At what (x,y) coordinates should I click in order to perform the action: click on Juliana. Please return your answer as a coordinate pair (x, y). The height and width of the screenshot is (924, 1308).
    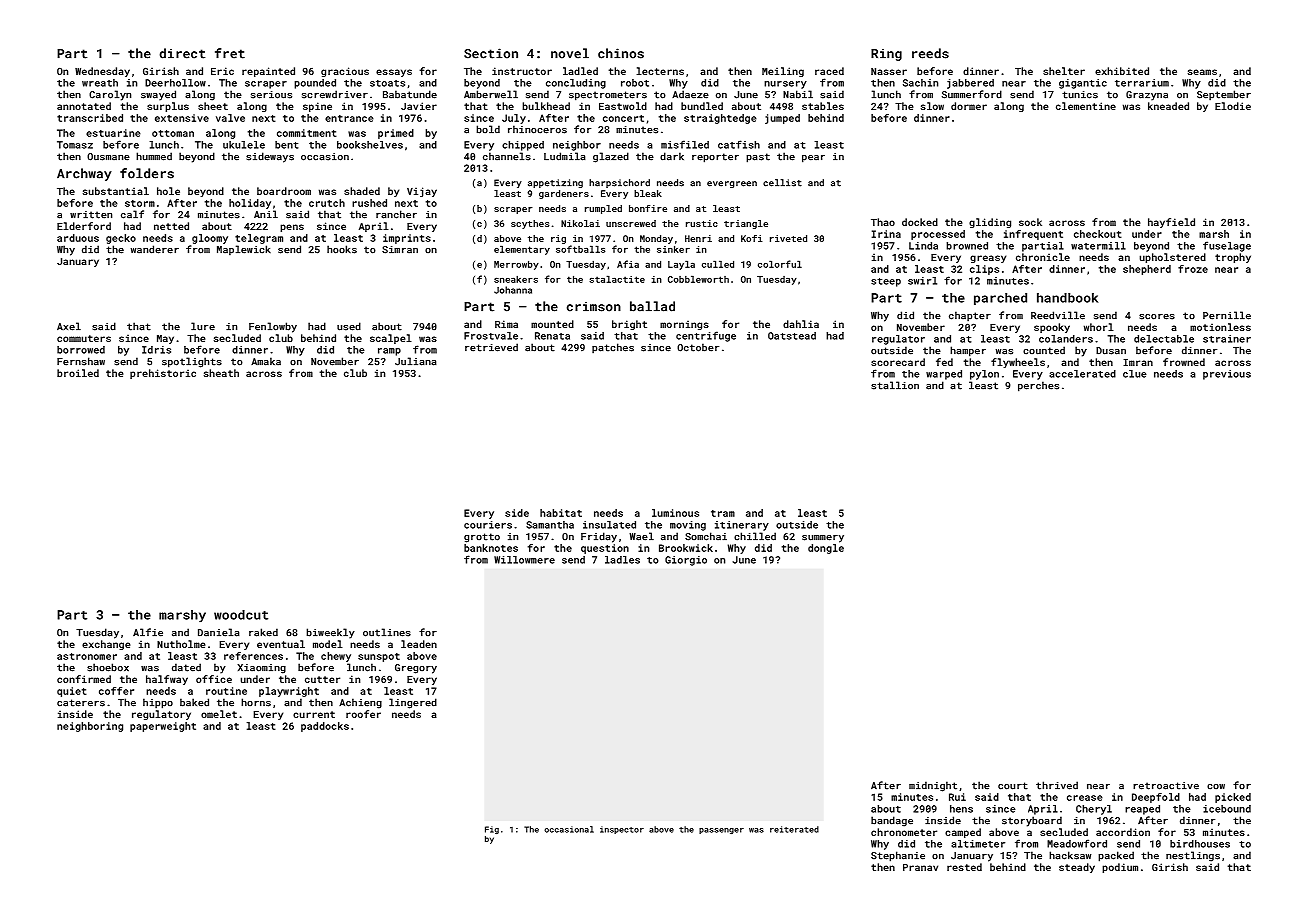
    Looking at the image, I should click on (416, 361).
